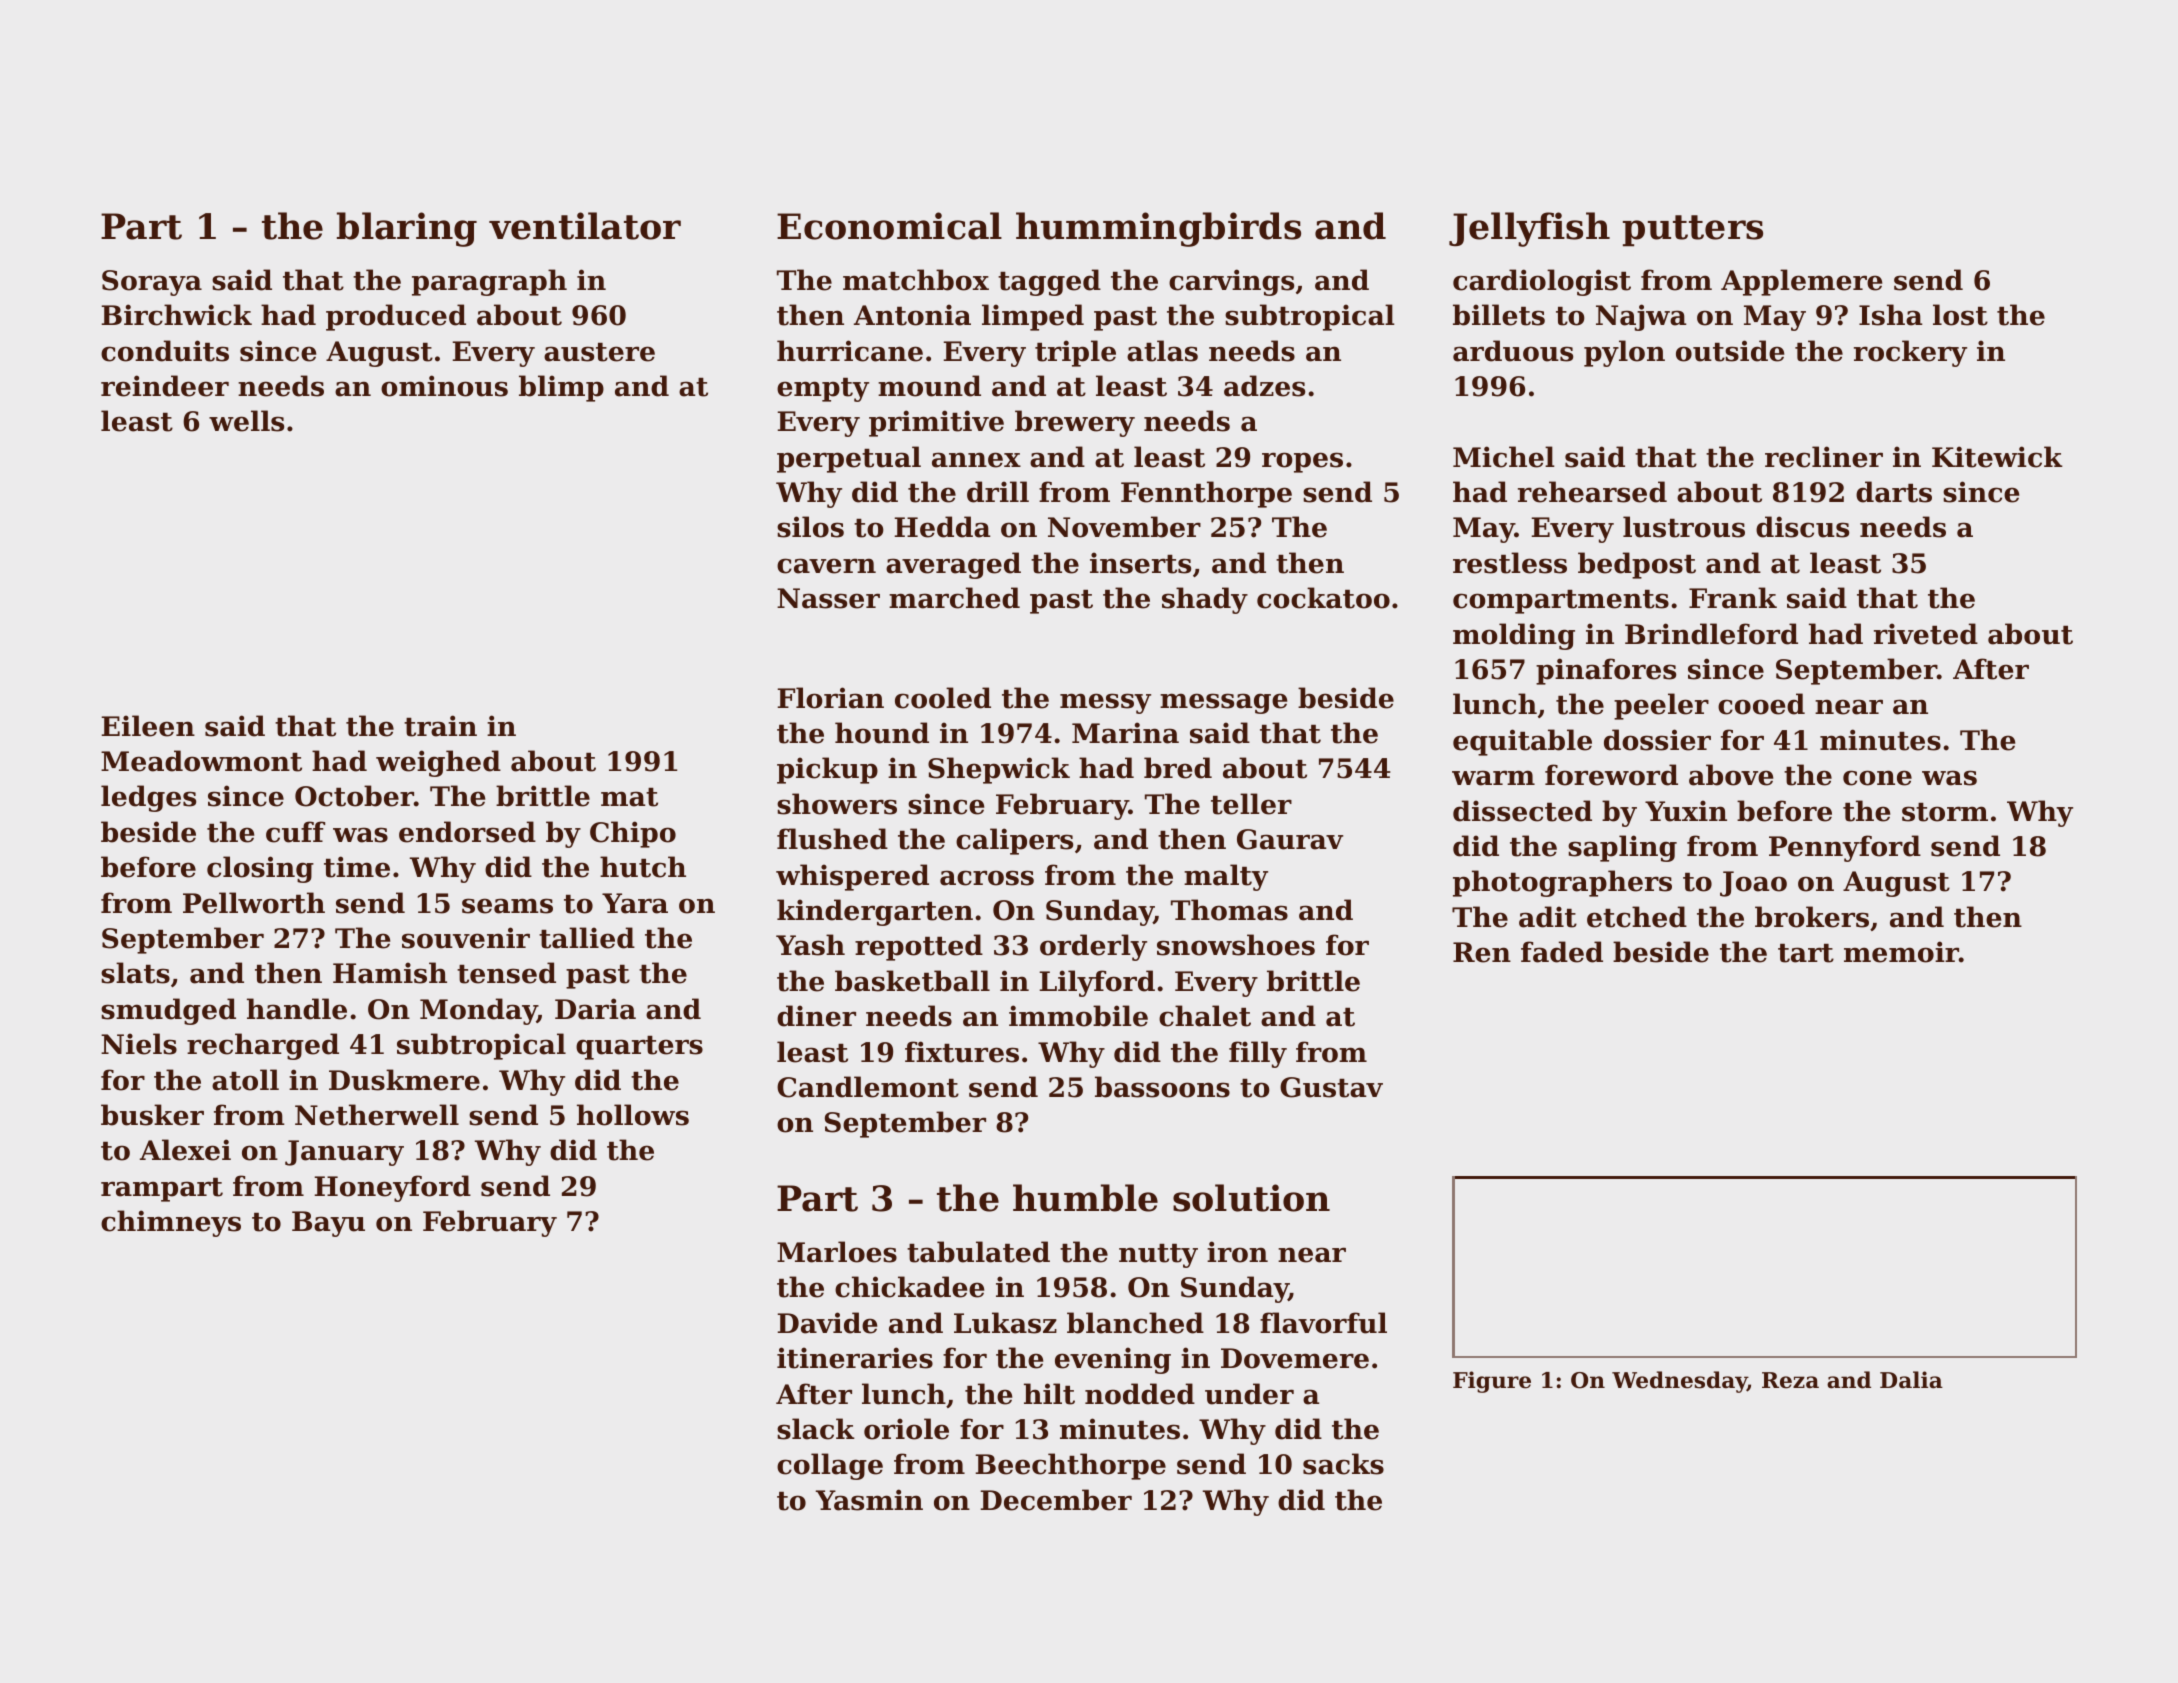  Describe the element at coordinates (1901, 952) in the document. I see `memoir` at that location.
